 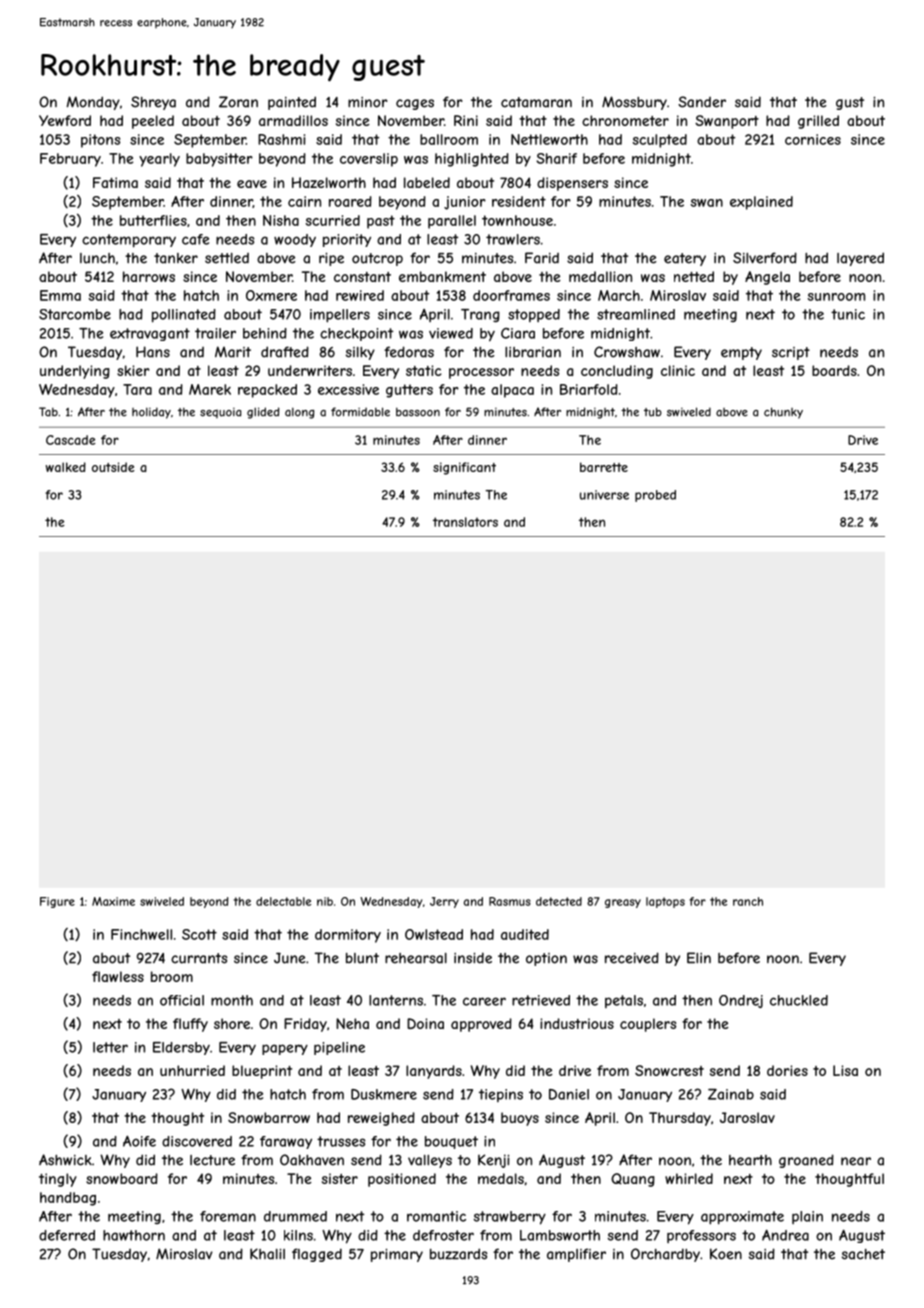 I want to click on approved, so click(x=481, y=1025).
